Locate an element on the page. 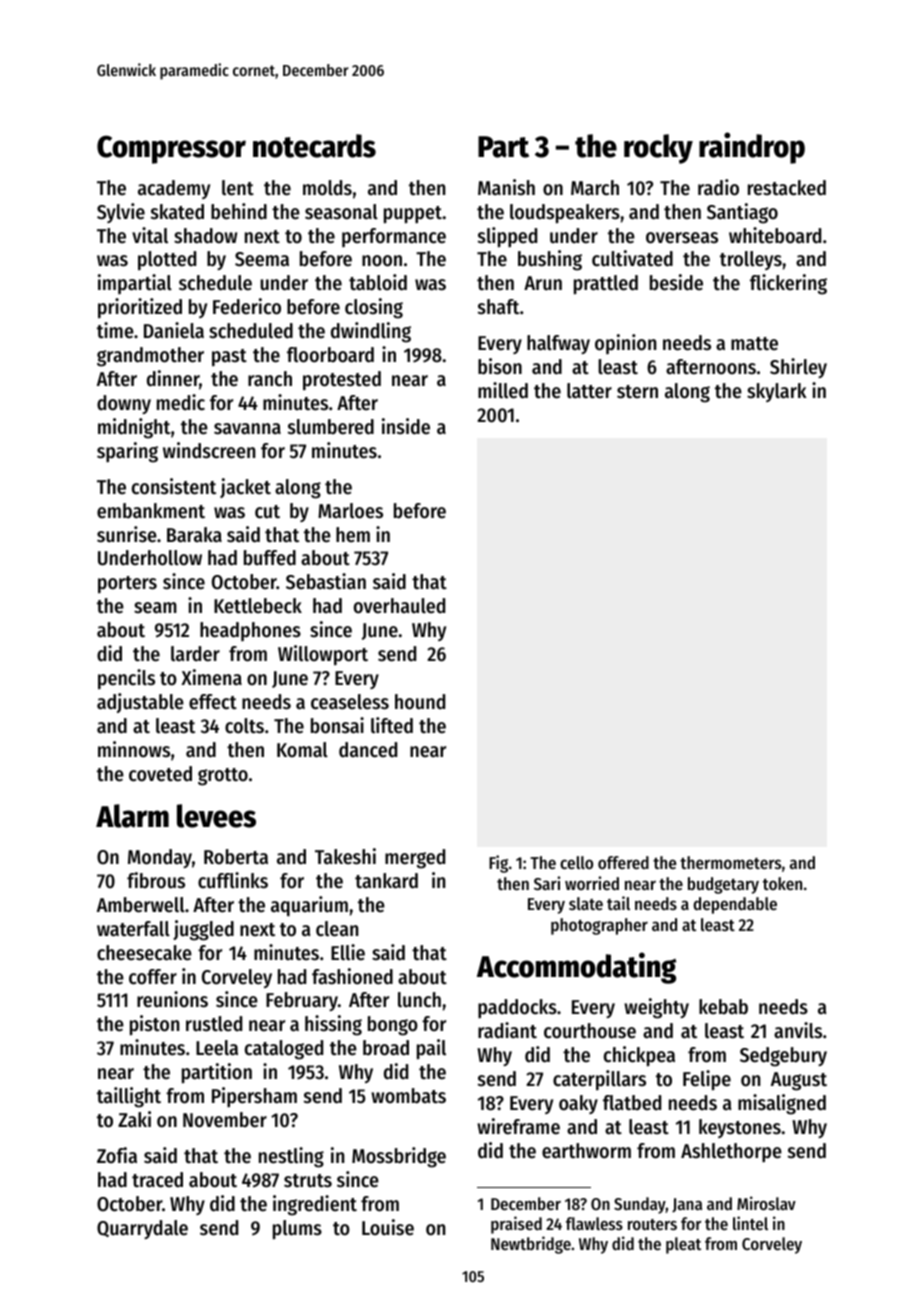 The height and width of the page is (1314, 924). trolleys is located at coordinates (751, 260).
